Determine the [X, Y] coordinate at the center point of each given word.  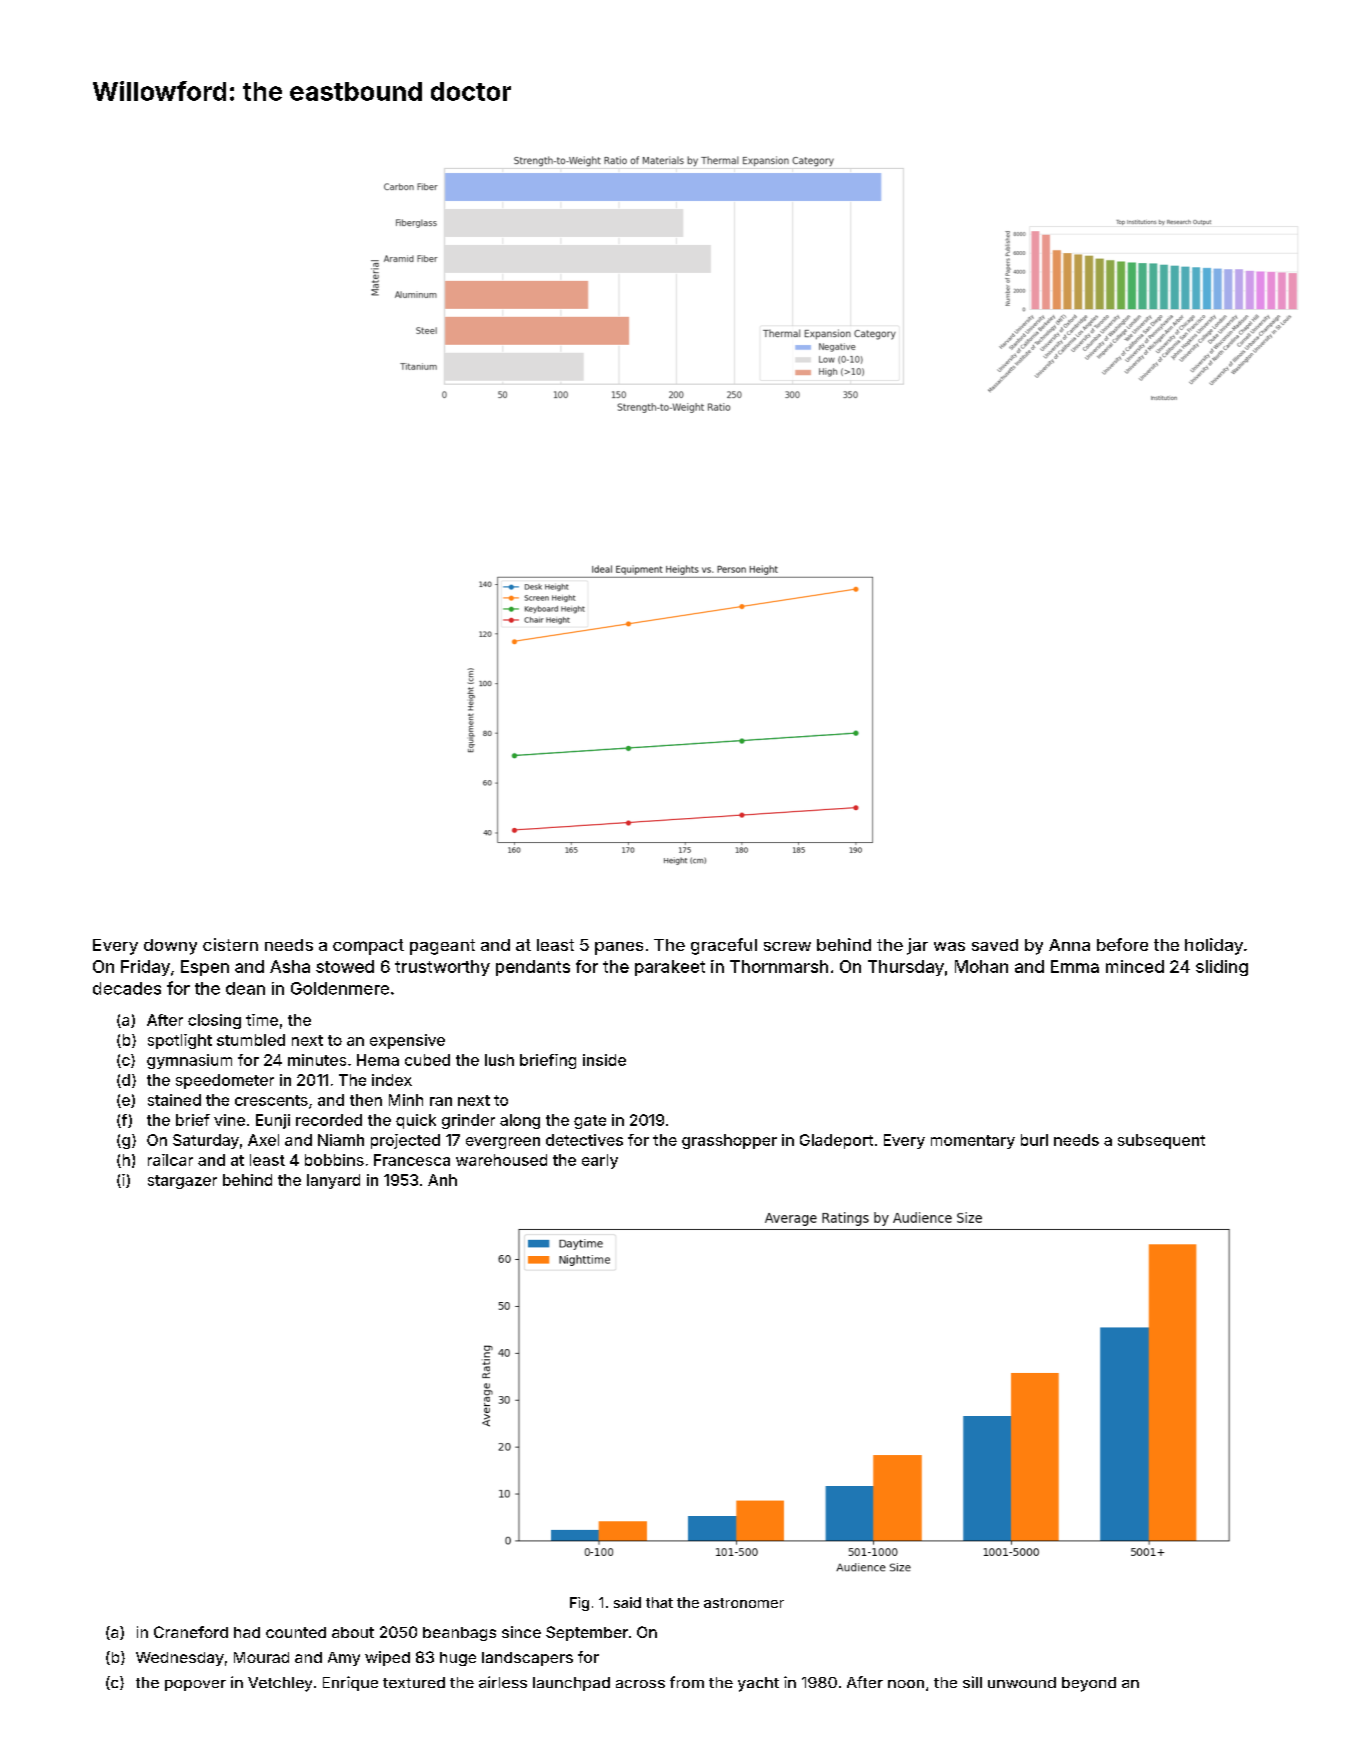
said [627, 1602]
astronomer [744, 1603]
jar [917, 946]
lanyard [333, 1181]
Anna [1069, 945]
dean [245, 988]
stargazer [182, 1182]
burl [1034, 1140]
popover [195, 1685]
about [353, 1632]
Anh [442, 1180]
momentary [973, 1142]
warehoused [501, 1160]
